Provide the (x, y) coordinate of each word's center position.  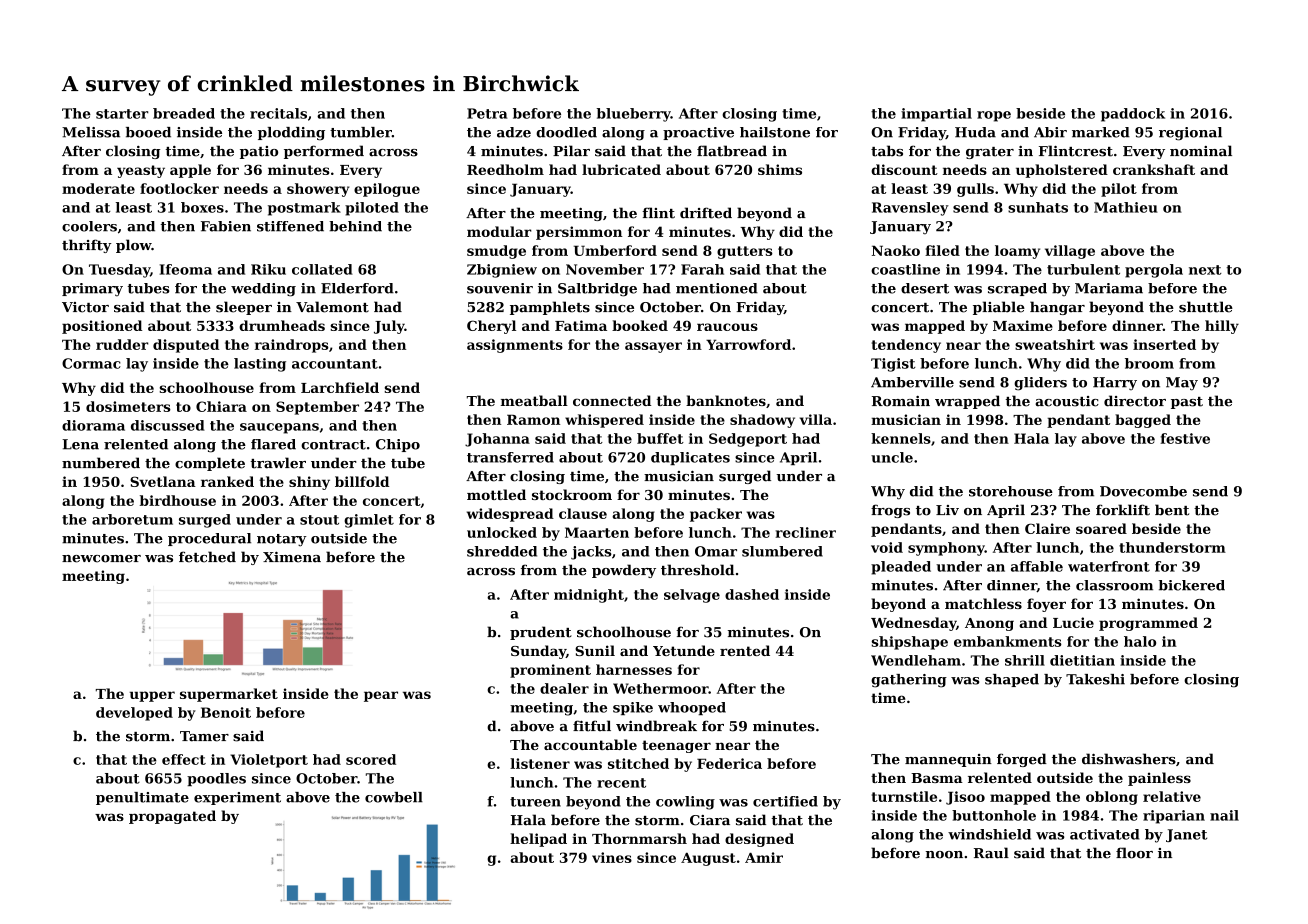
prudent (541, 633)
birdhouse (178, 500)
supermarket (229, 695)
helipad (538, 840)
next (1205, 270)
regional (1190, 134)
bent (1172, 510)
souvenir (500, 288)
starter (122, 114)
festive (1185, 438)
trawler (278, 463)
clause (583, 513)
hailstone (775, 132)
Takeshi (1095, 679)
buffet (660, 438)
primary (92, 290)
